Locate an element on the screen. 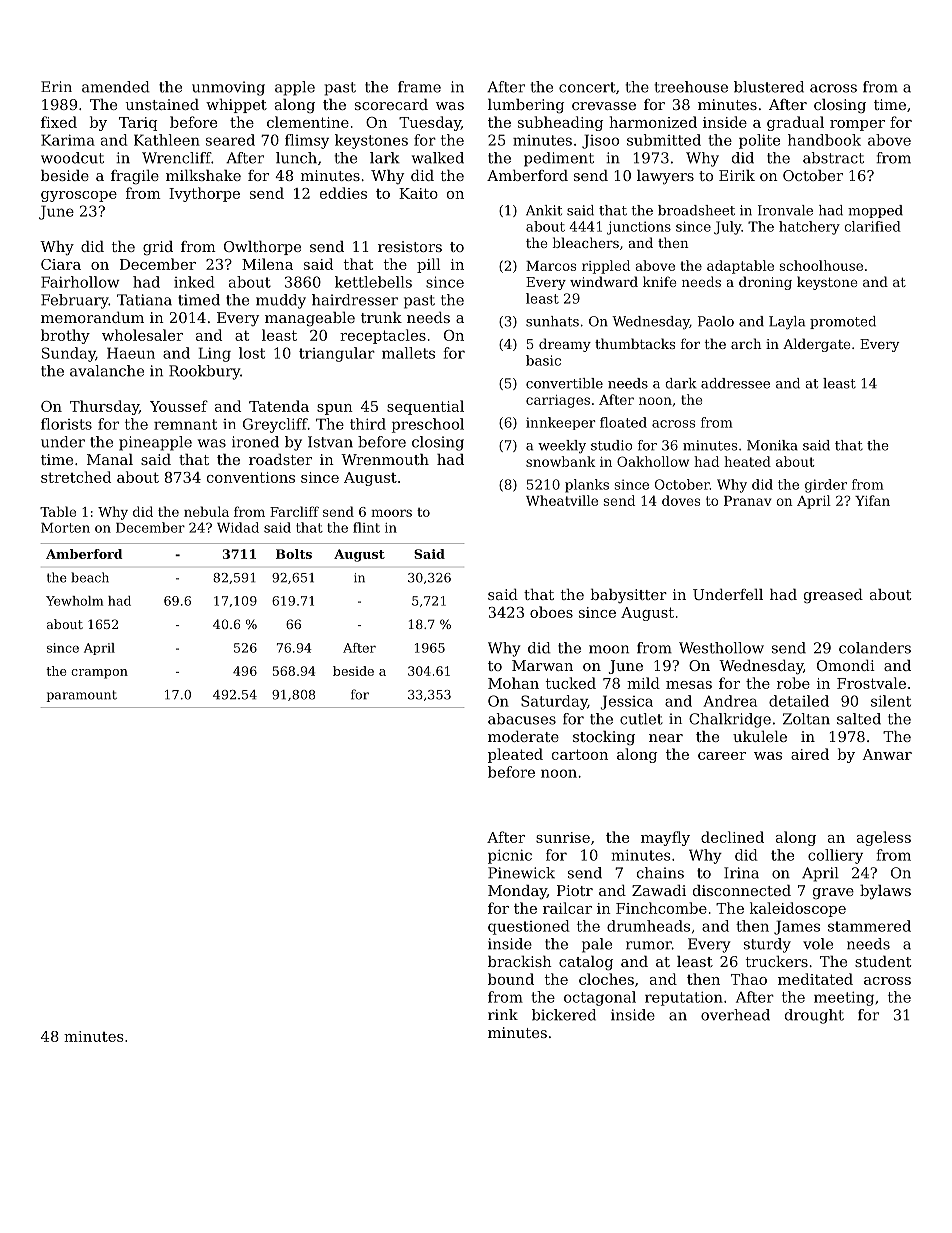 Image resolution: width=952 pixels, height=1233 pixels. amended is located at coordinates (116, 87).
